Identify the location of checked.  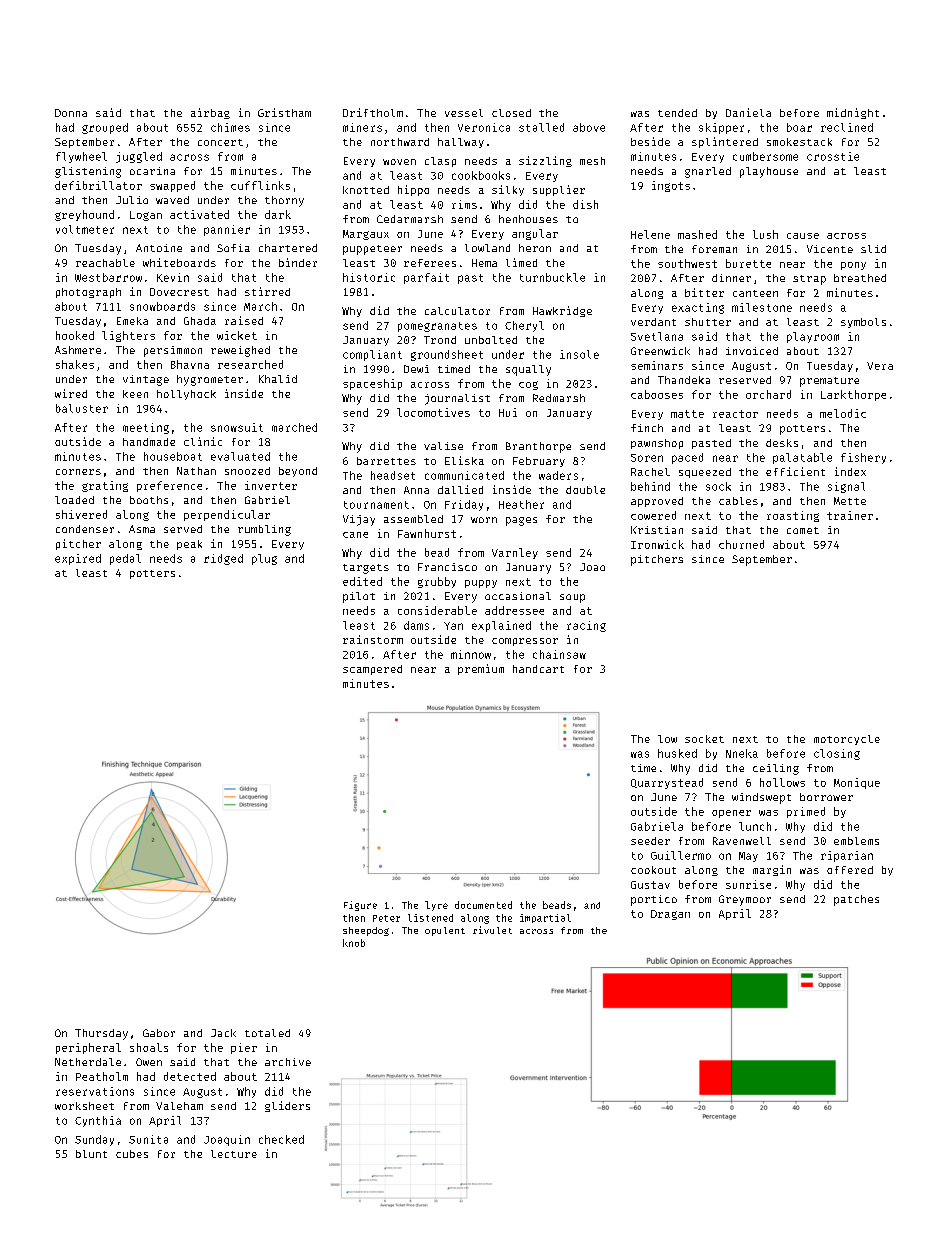
(281, 1139).
